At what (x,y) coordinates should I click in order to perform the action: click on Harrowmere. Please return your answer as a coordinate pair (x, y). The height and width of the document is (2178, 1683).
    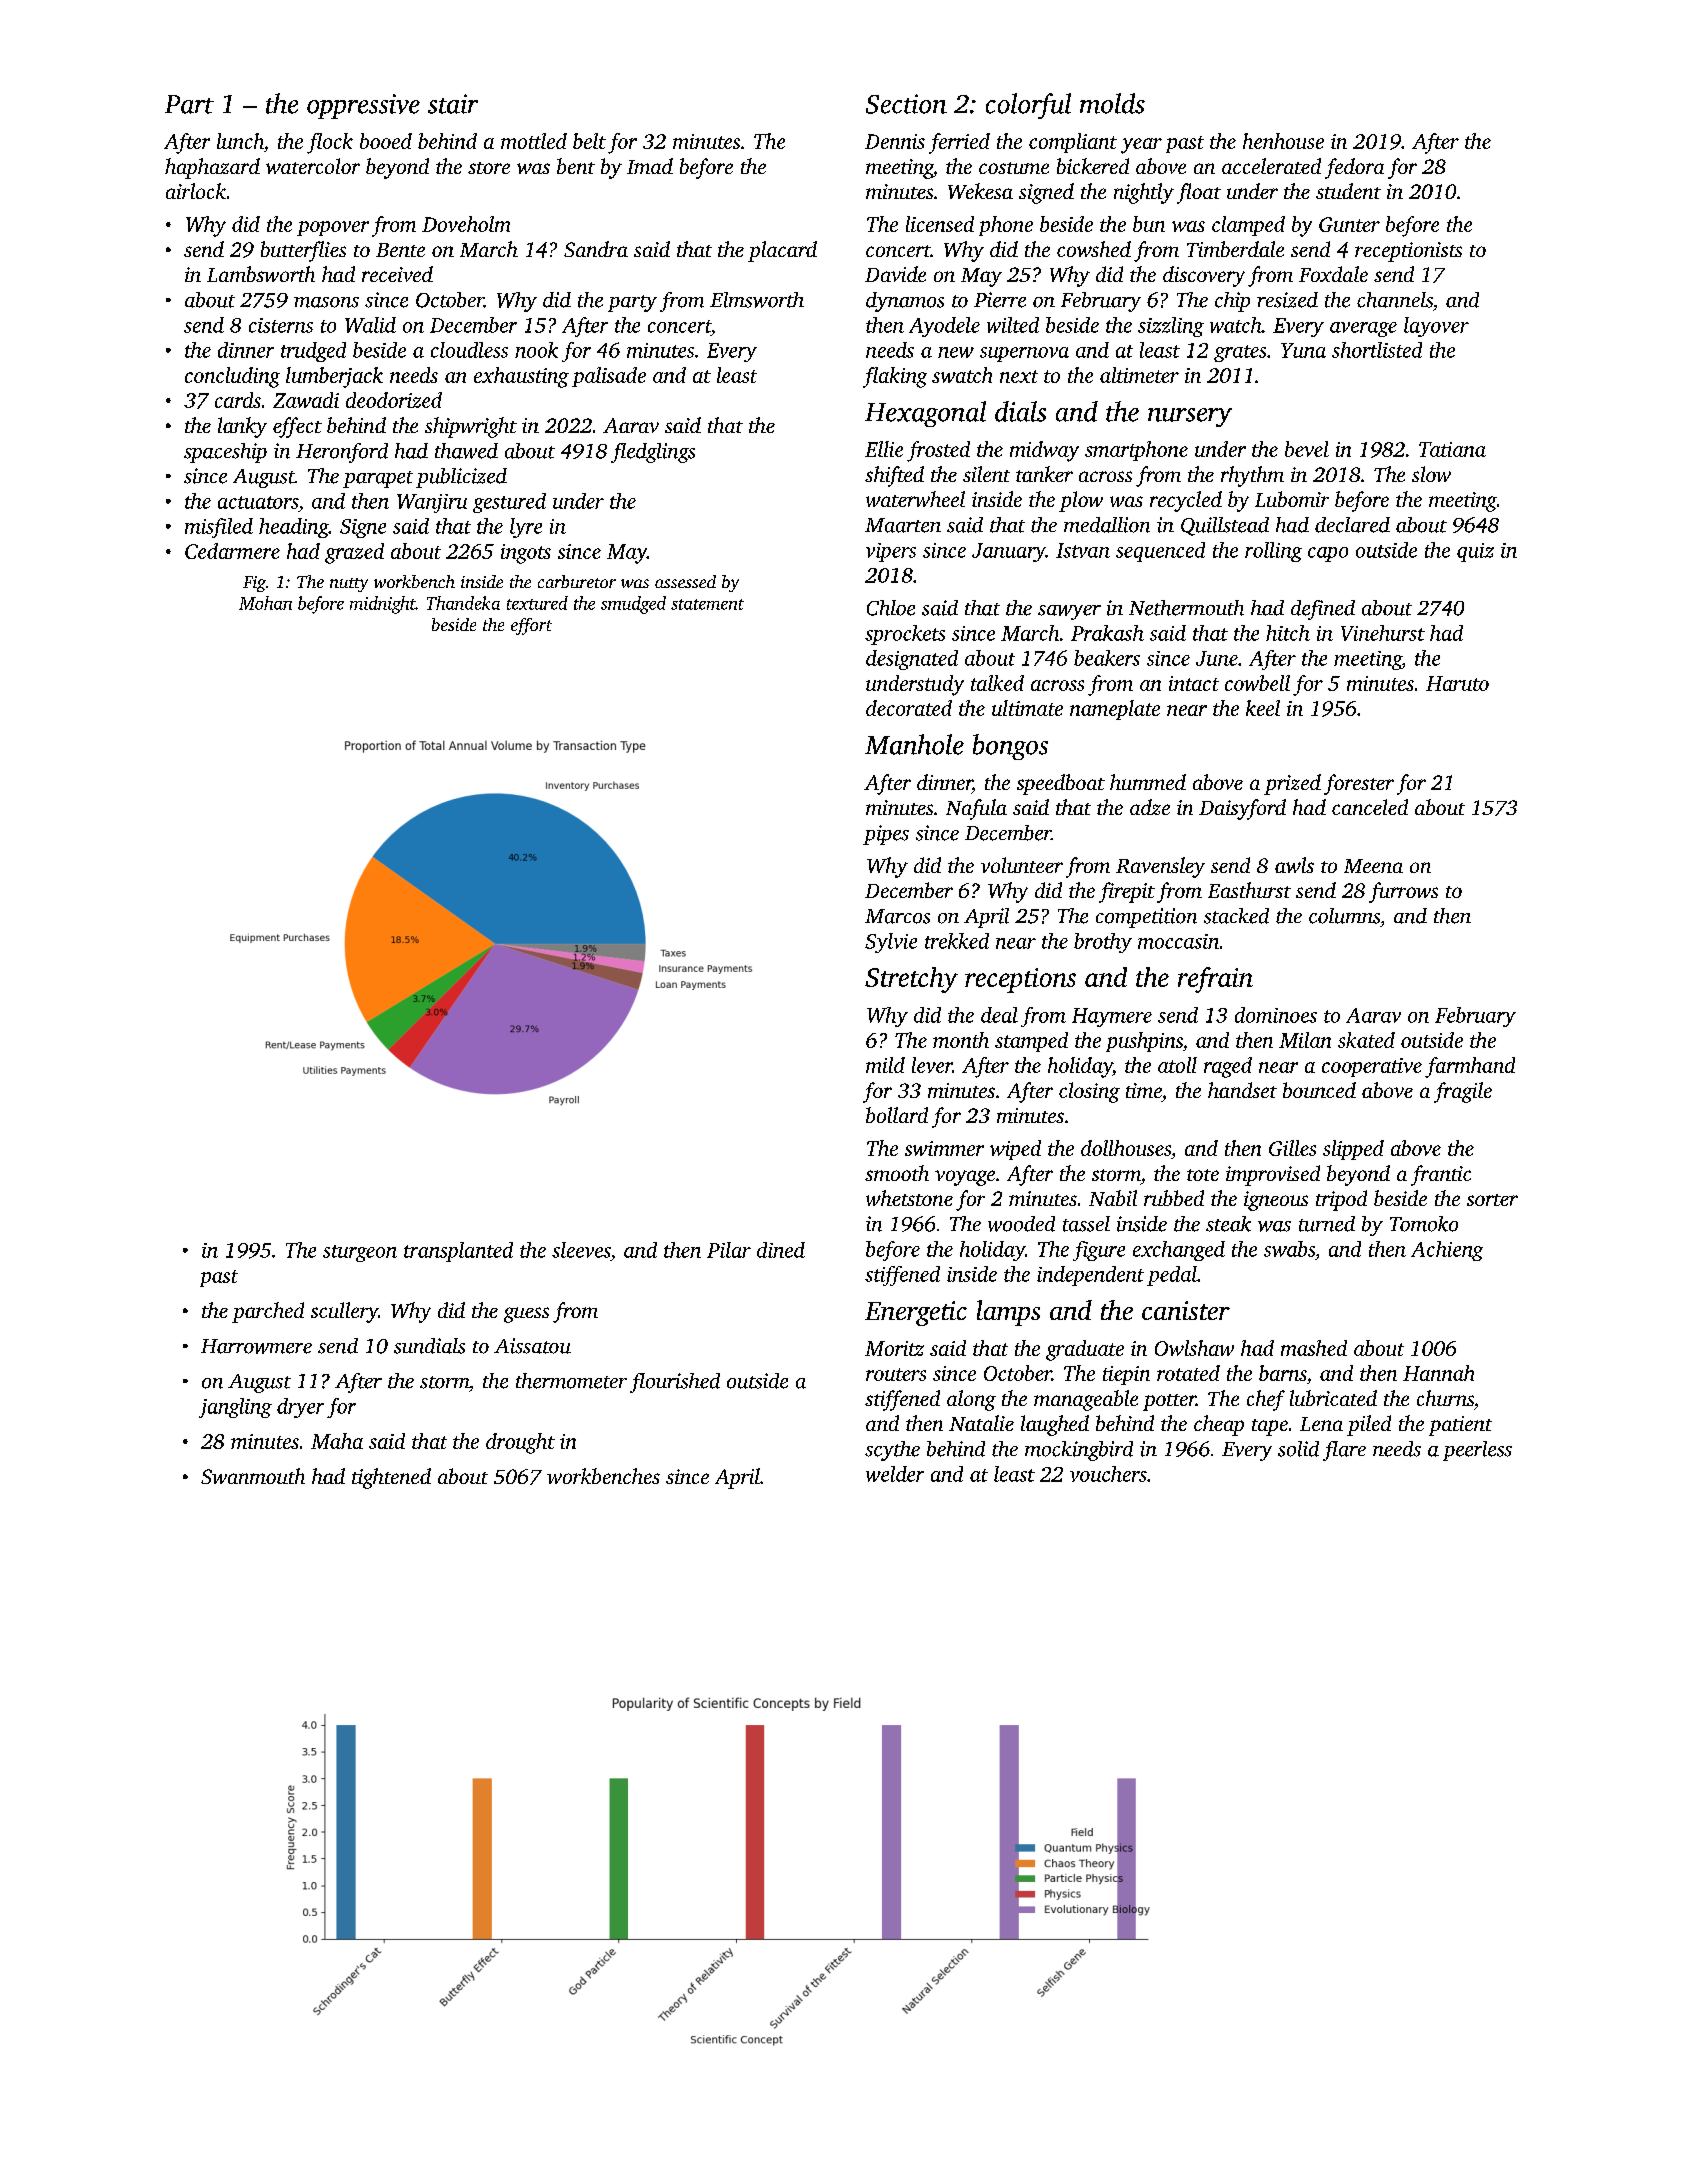
    Looking at the image, I should click on (256, 1346).
